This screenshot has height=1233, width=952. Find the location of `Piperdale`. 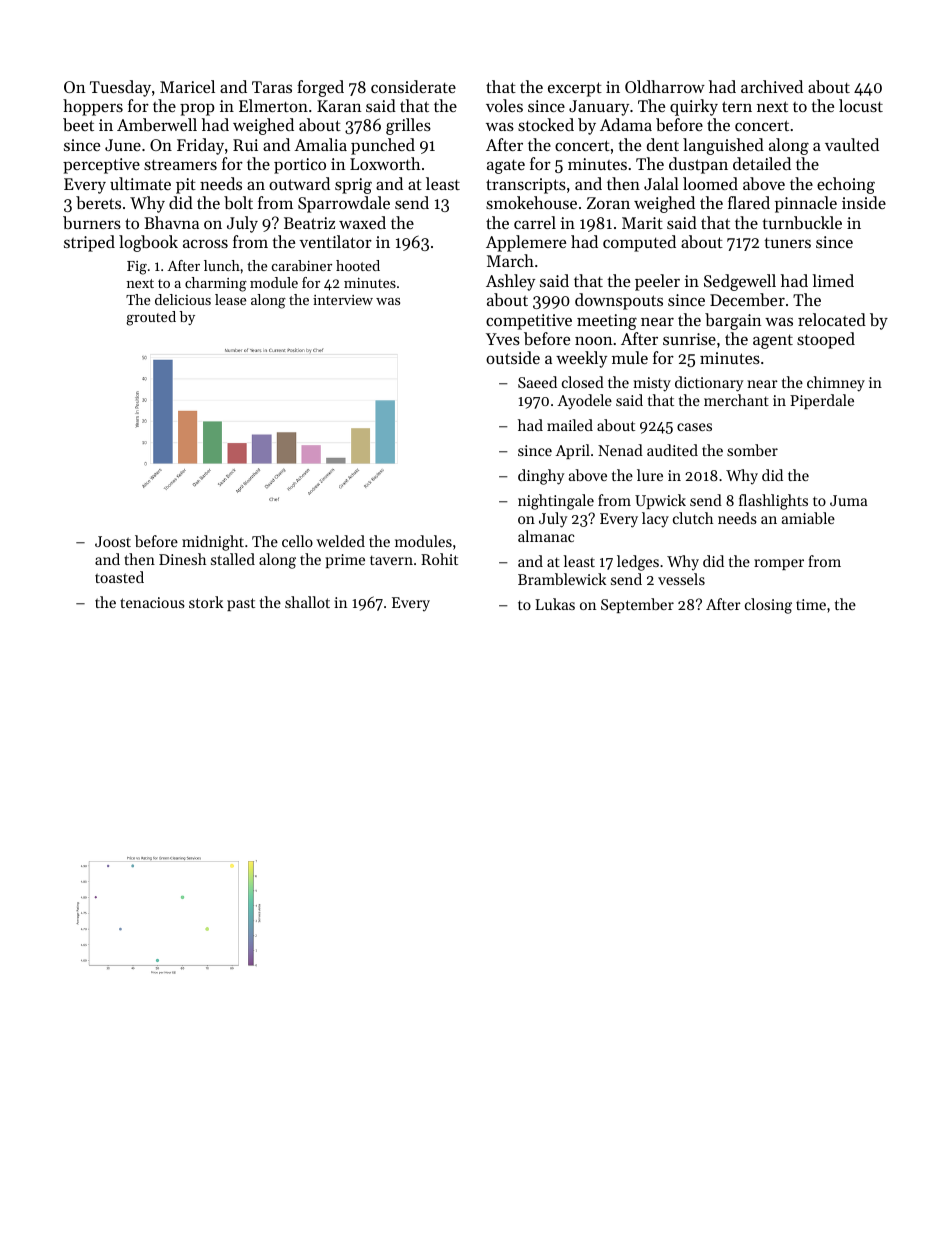

Piperdale is located at coordinates (822, 401).
